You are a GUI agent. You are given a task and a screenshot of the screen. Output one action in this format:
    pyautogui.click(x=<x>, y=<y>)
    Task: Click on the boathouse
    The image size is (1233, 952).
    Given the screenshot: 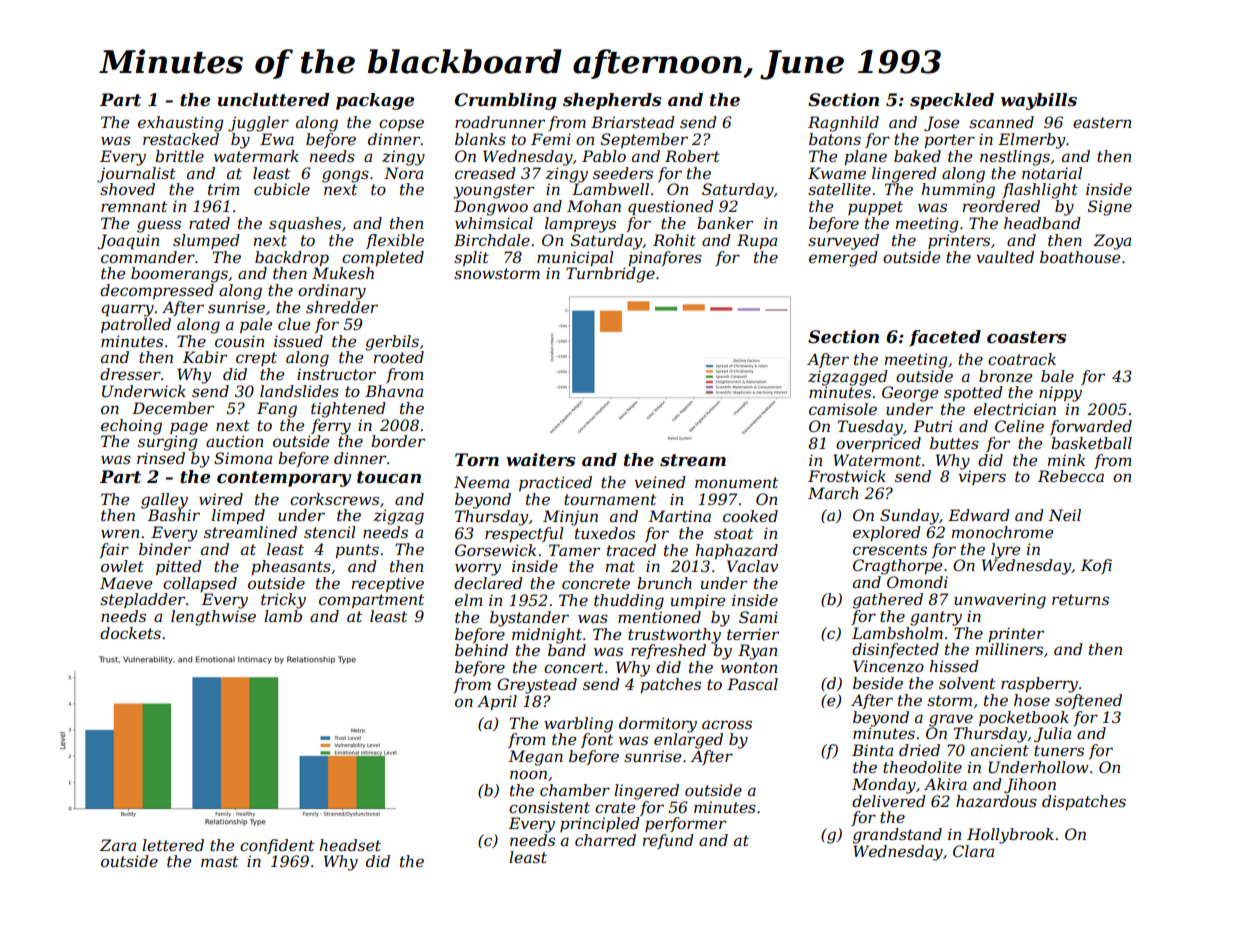 What is the action you would take?
    pyautogui.click(x=1080, y=257)
